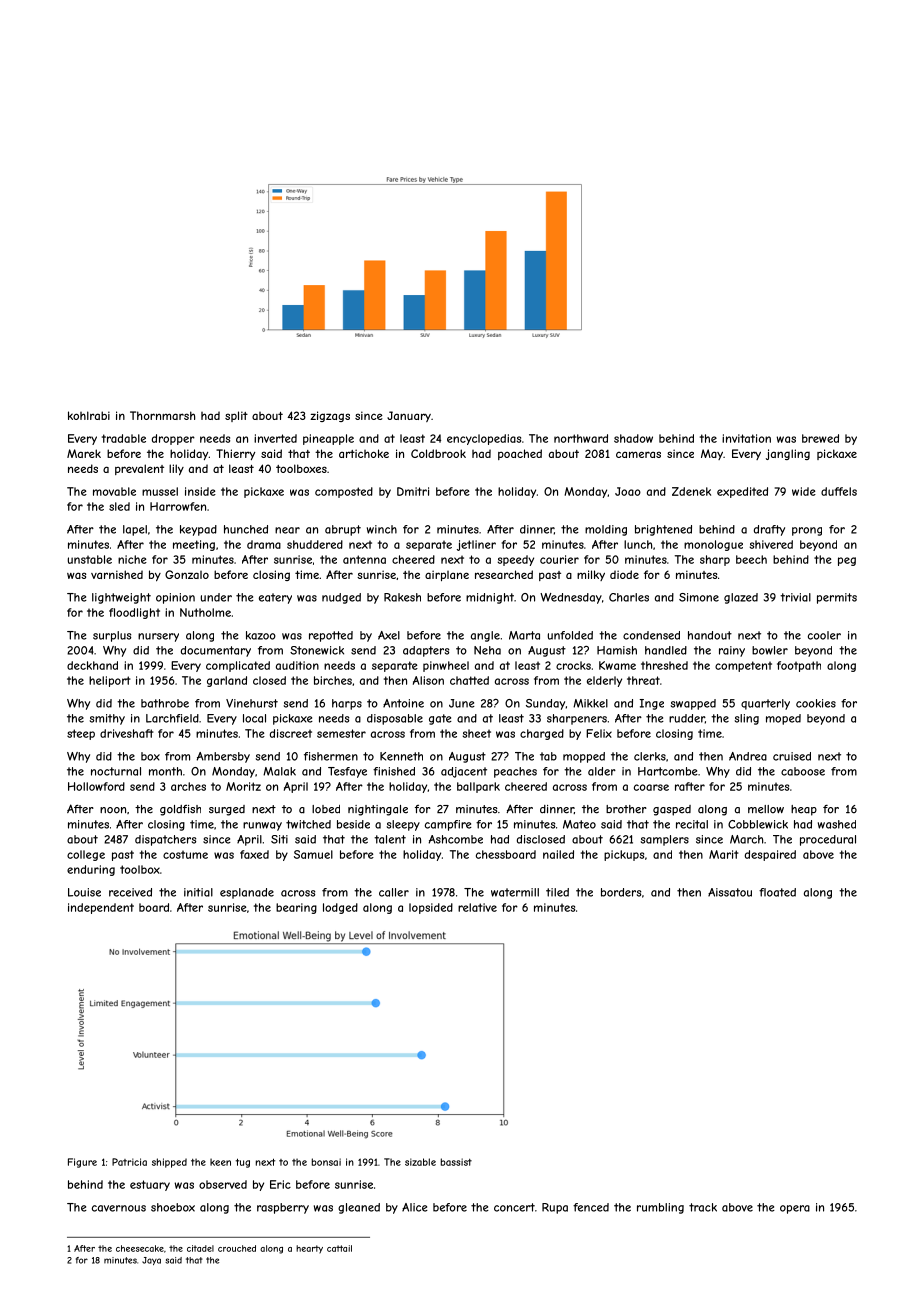 Image resolution: width=924 pixels, height=1308 pixels. I want to click on airplane, so click(447, 575).
